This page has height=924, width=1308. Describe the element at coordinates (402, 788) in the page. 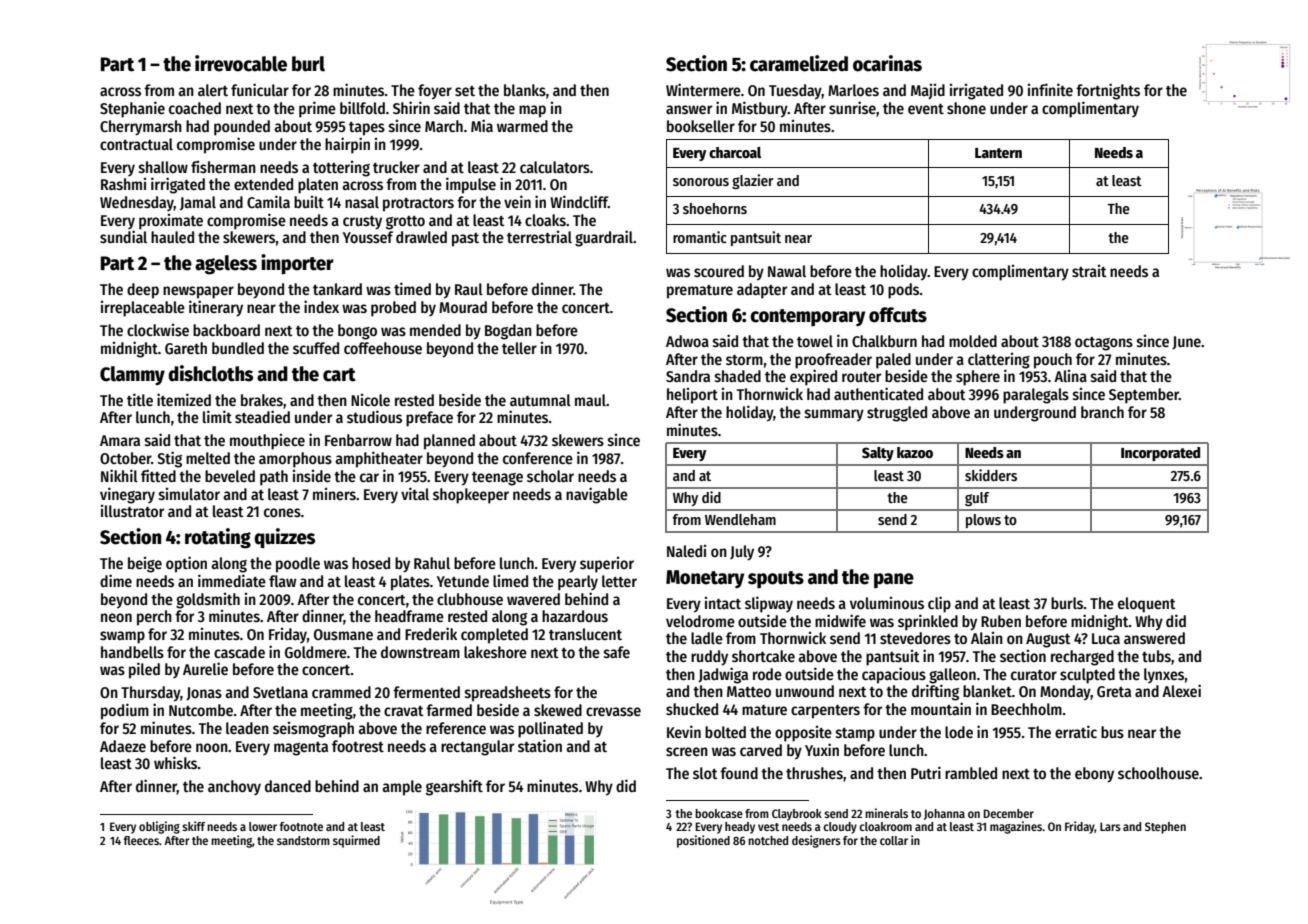

I see `ample` at that location.
